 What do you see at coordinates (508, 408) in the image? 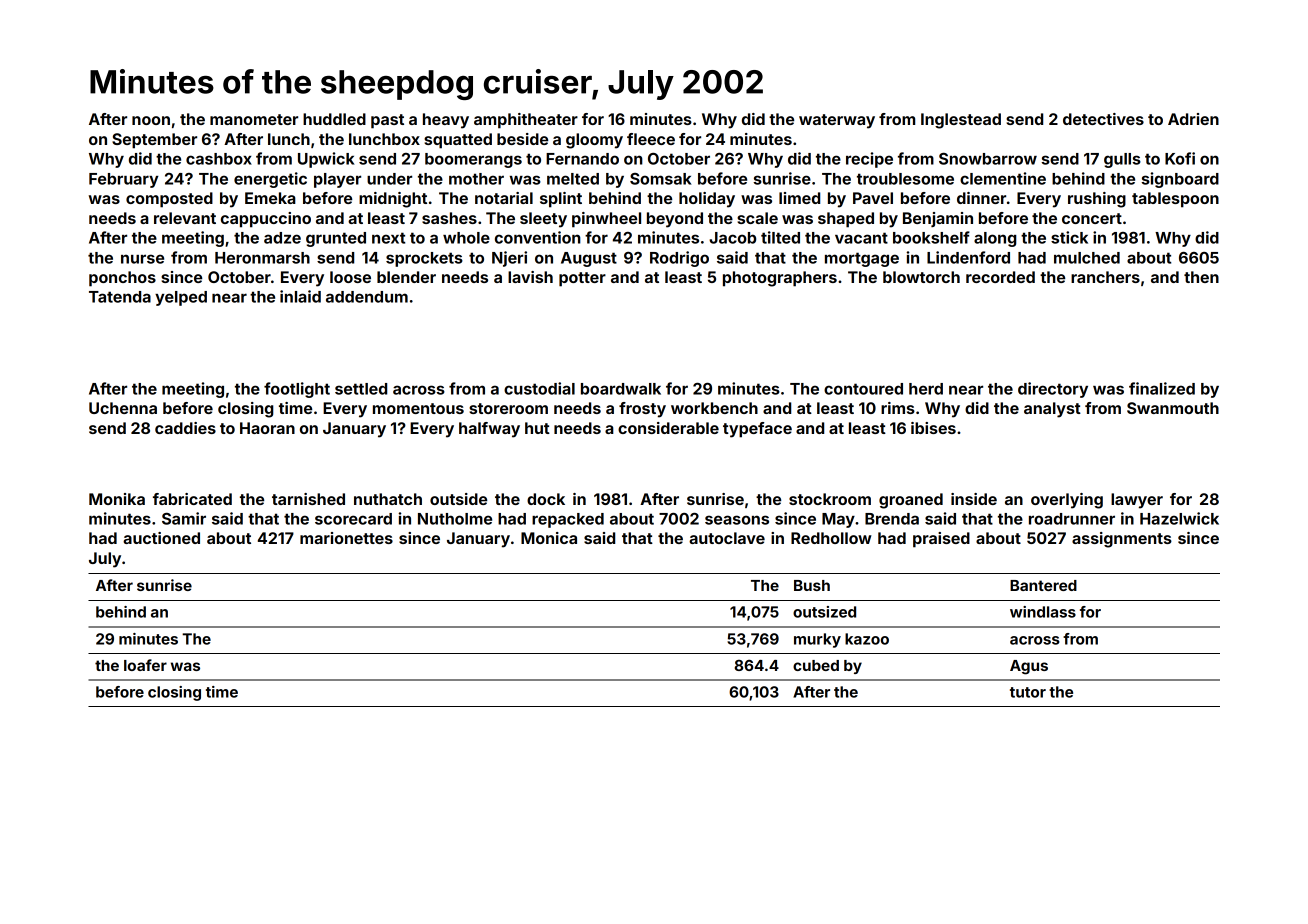
I see `storeroom` at bounding box center [508, 408].
